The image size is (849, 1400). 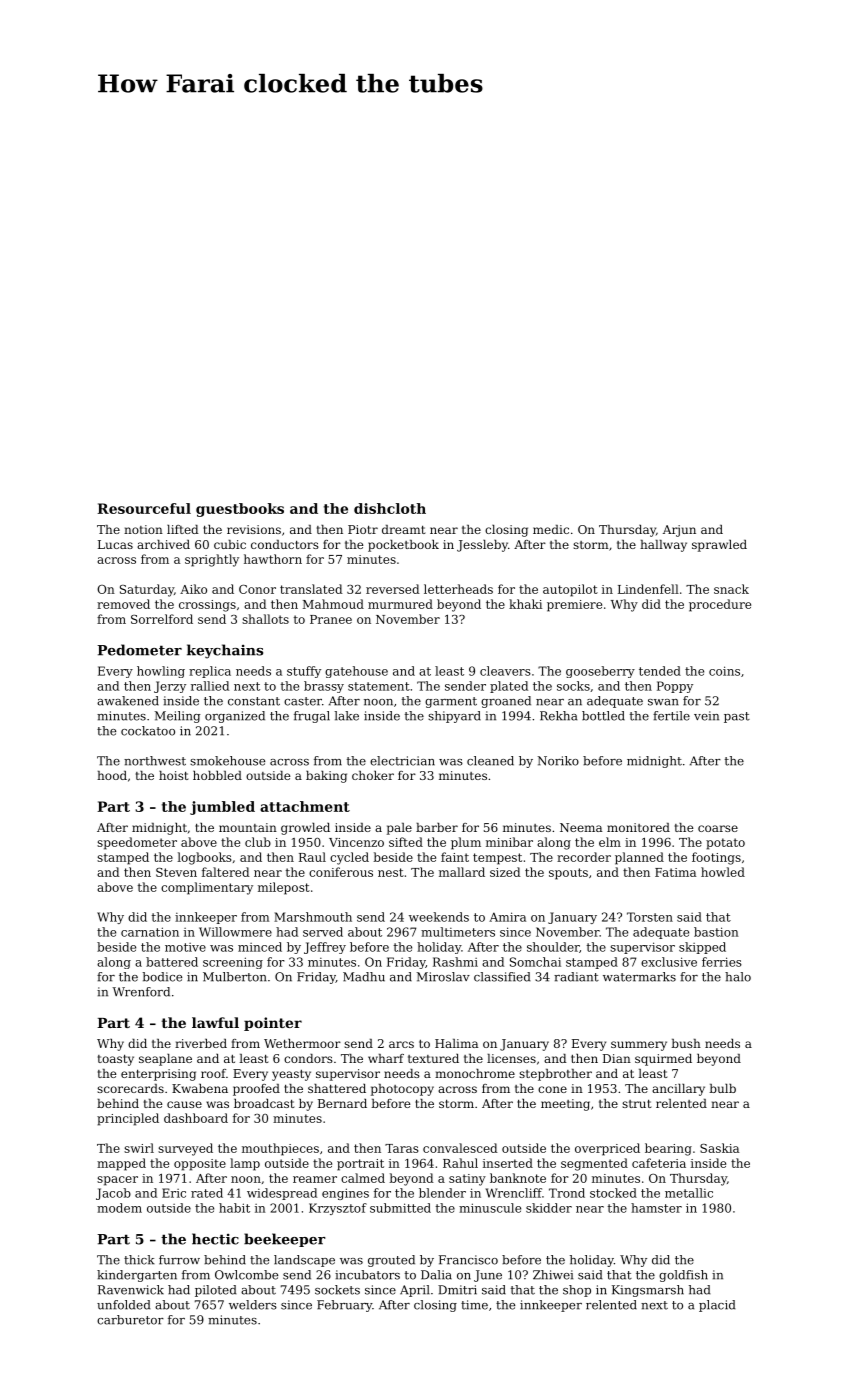 What do you see at coordinates (482, 546) in the screenshot?
I see `Jessleby` at bounding box center [482, 546].
